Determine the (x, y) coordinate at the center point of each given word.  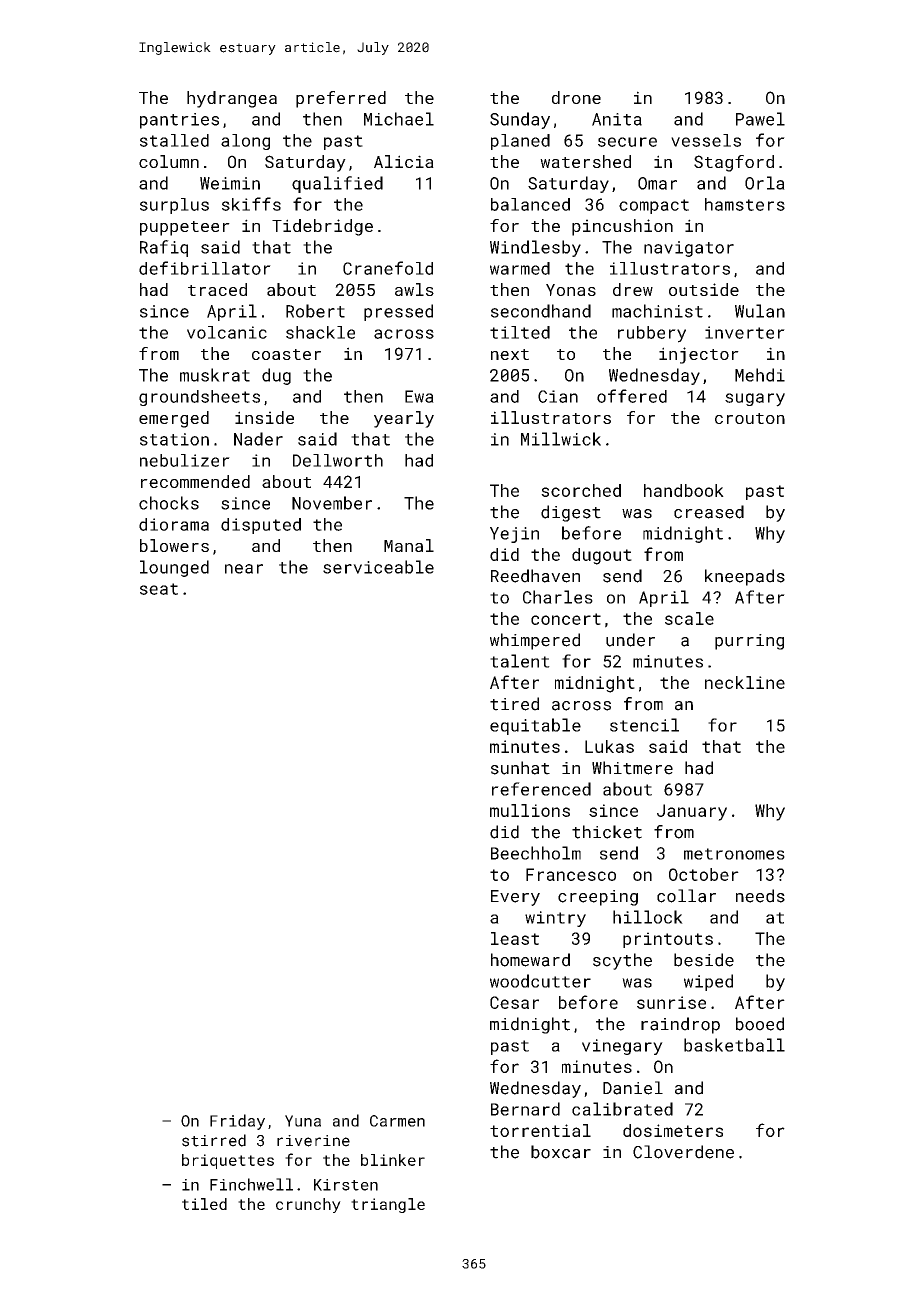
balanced (530, 204)
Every (515, 898)
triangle (388, 1205)
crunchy (308, 1205)
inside (264, 417)
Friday (237, 1122)
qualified (337, 184)
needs (760, 896)
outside (704, 289)
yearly (404, 419)
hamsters (745, 204)
